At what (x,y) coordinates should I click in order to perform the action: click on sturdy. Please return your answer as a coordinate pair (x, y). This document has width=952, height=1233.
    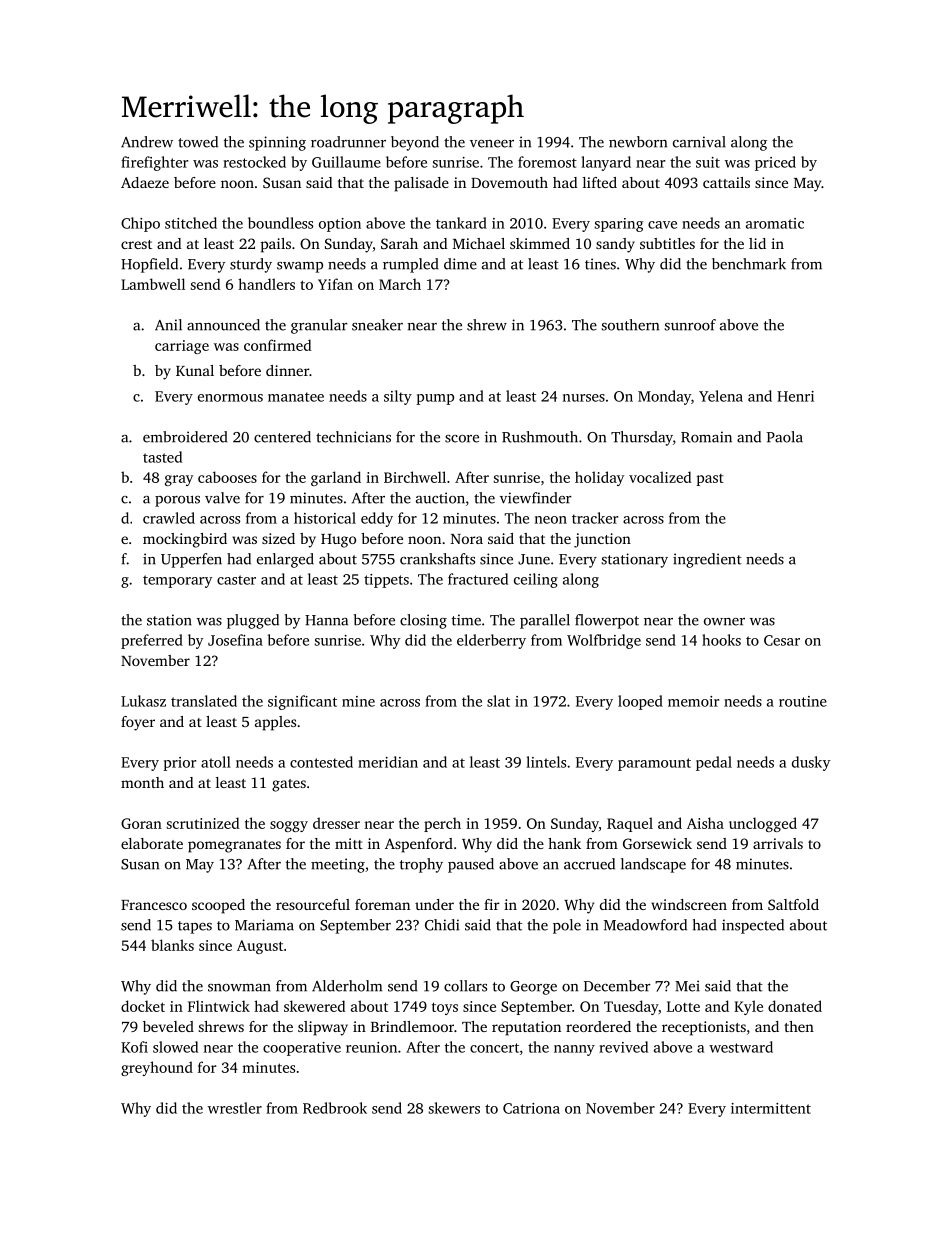
    Looking at the image, I should click on (251, 265).
